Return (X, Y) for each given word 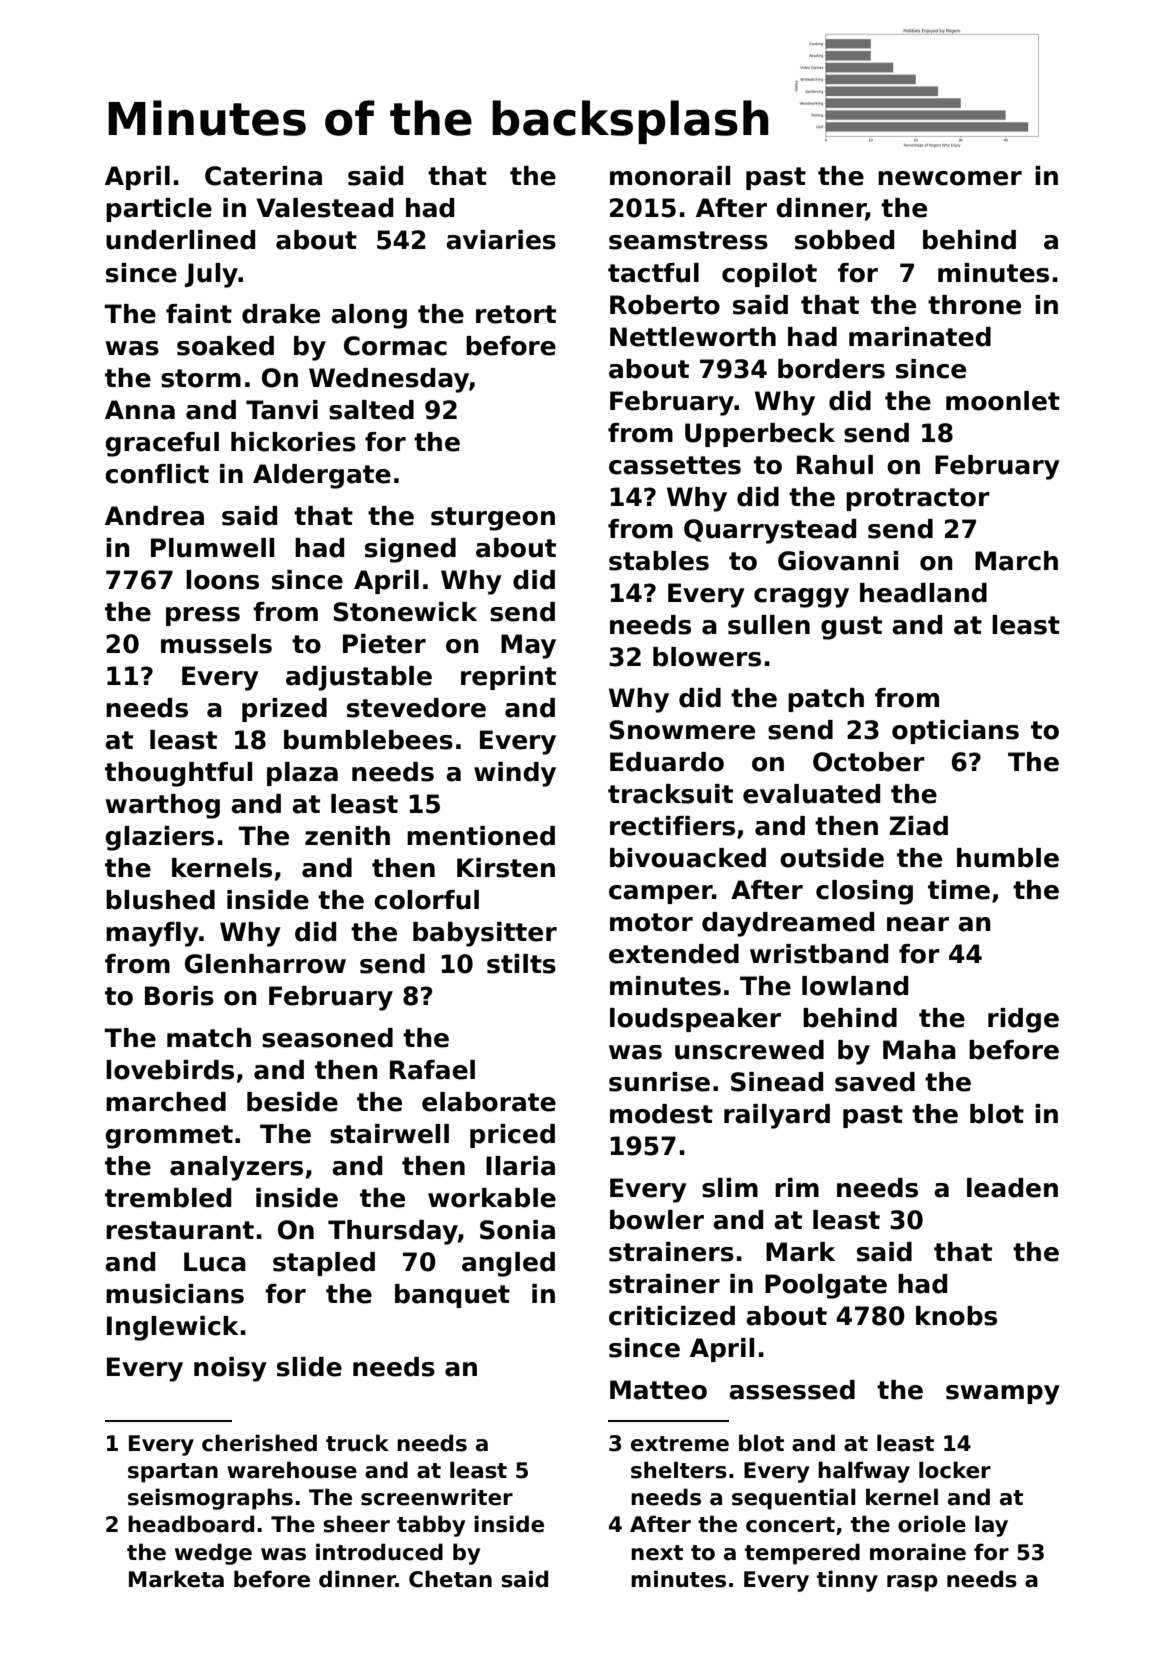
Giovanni (838, 561)
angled (508, 1264)
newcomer (950, 178)
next (657, 1553)
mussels (216, 644)
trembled (168, 1198)
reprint (508, 678)
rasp (912, 1583)
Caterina (263, 176)
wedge (213, 1554)
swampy (1003, 1395)
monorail (670, 176)
